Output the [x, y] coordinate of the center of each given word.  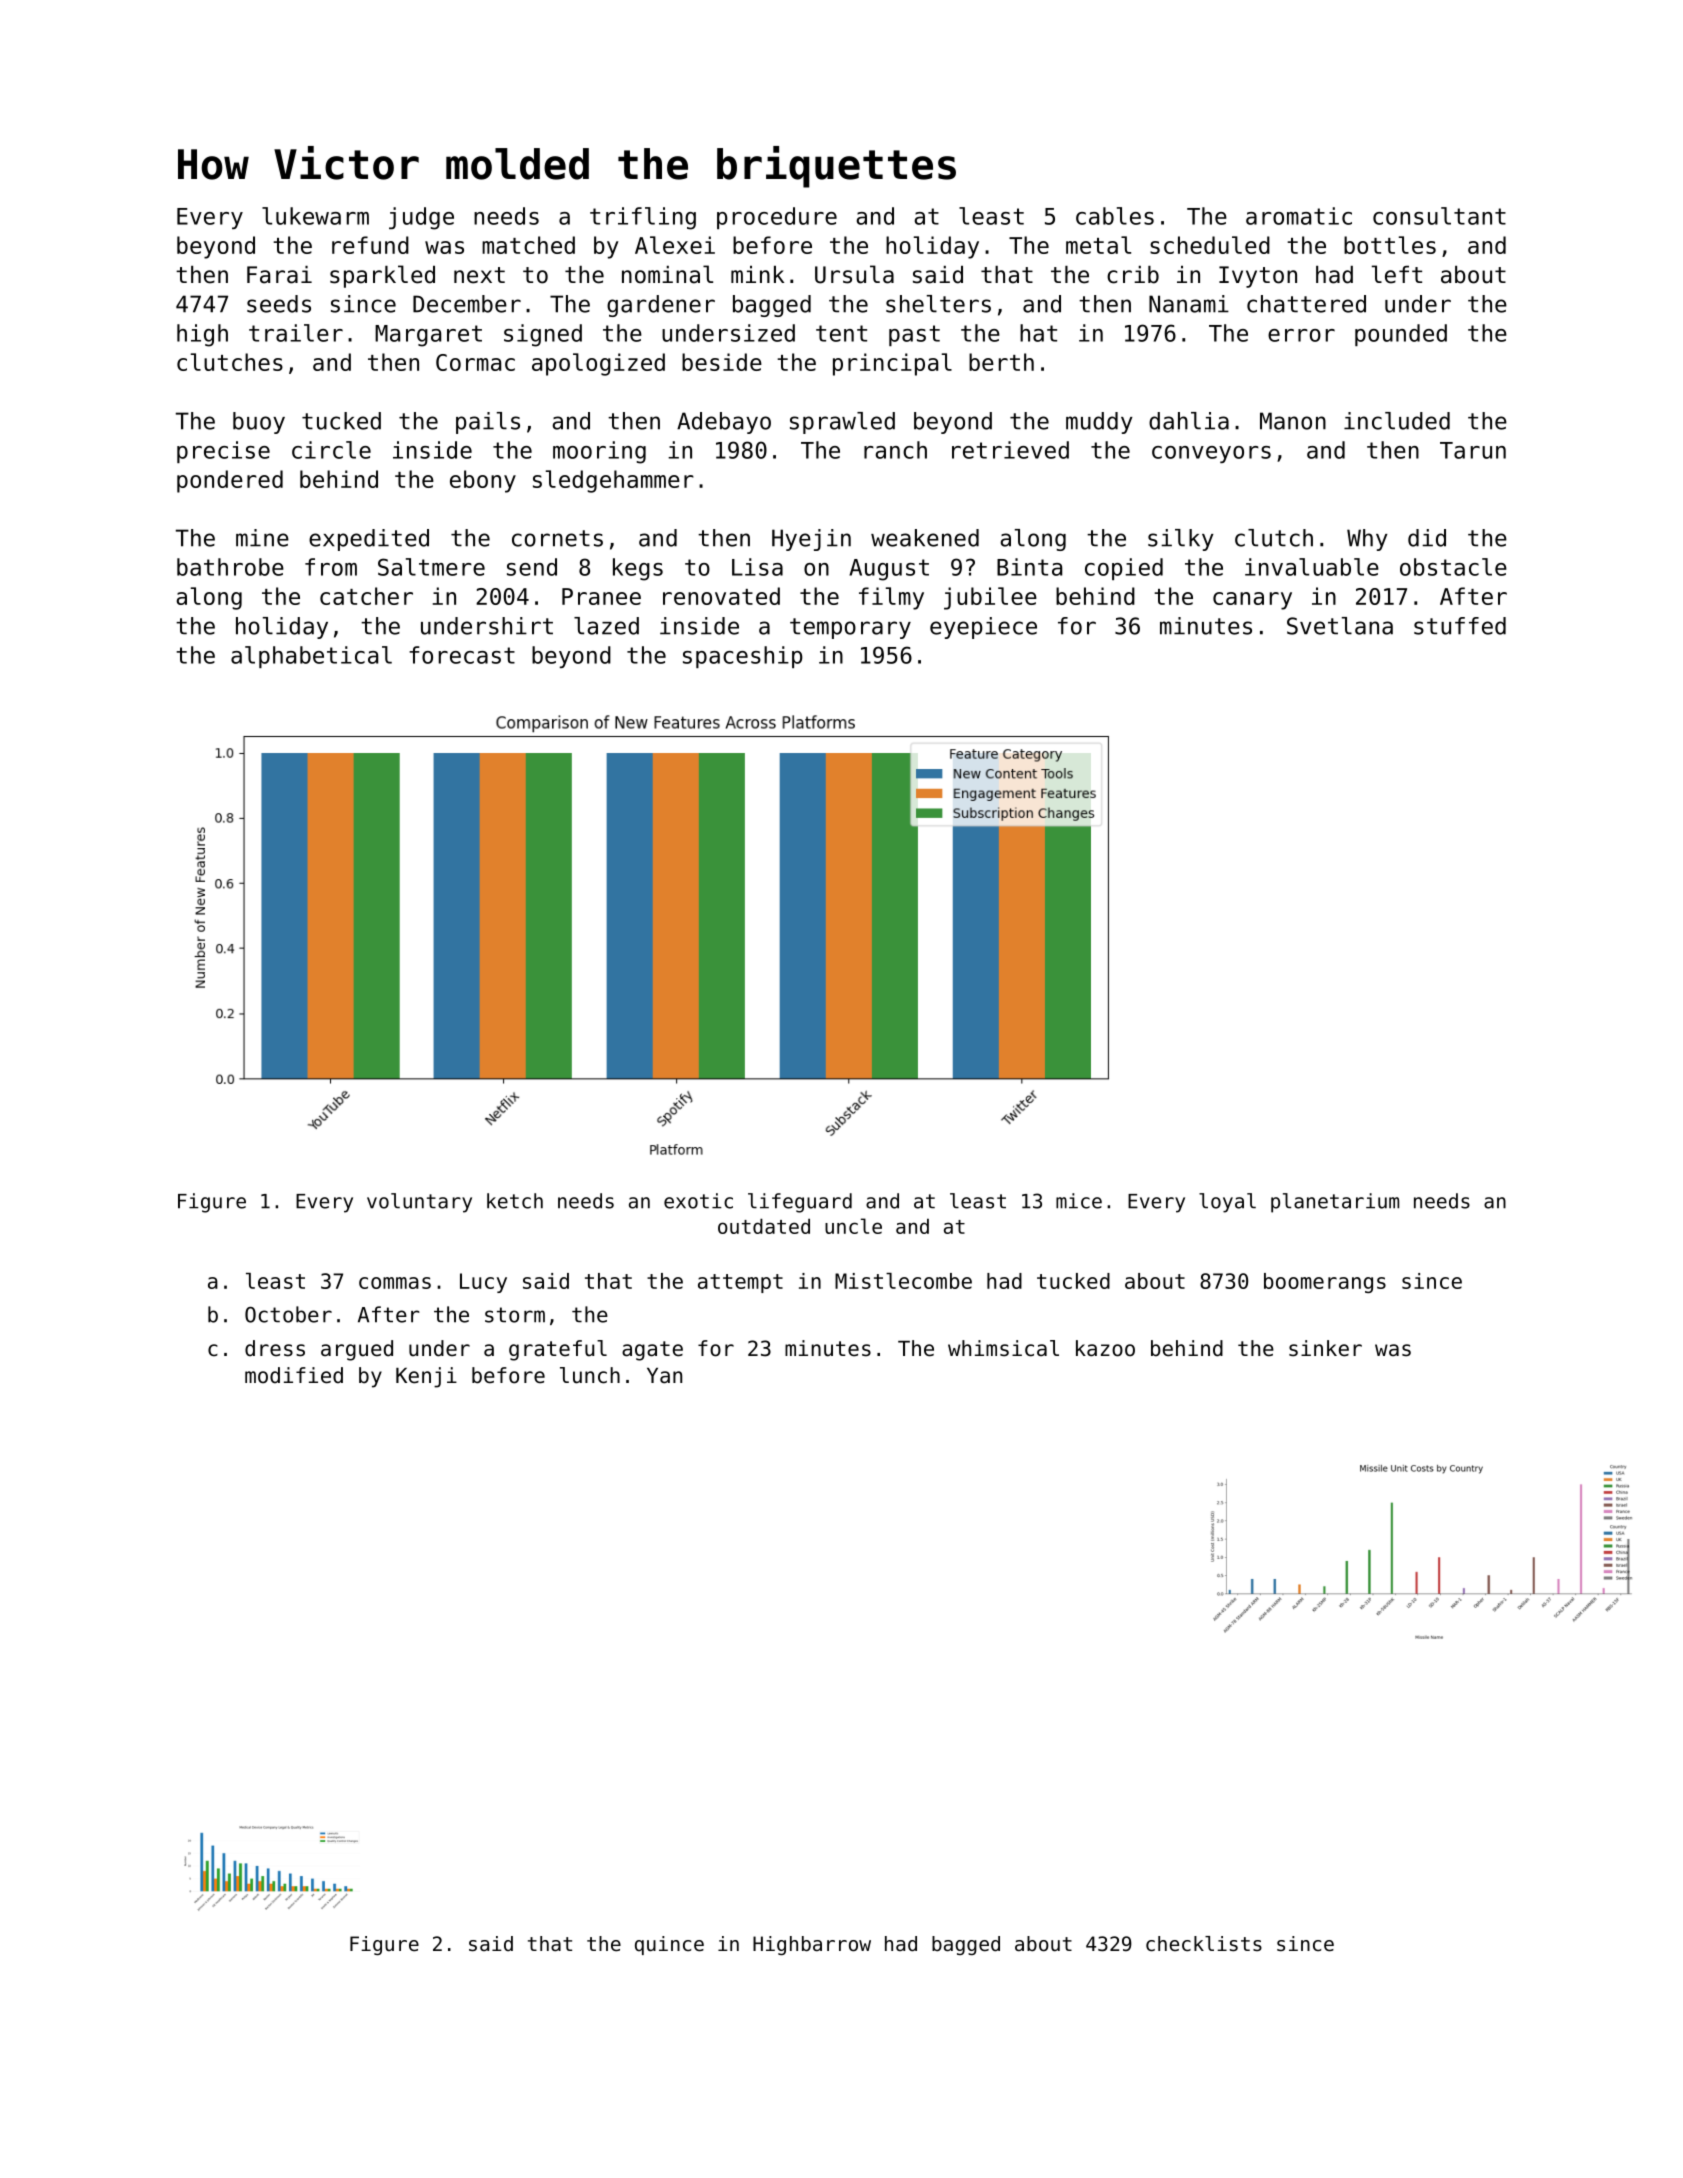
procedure [777, 218]
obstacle [1453, 567]
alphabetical [311, 657]
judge [421, 218]
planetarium [1335, 1203]
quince [669, 1945]
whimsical [1003, 1348]
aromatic [1299, 216]
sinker [1325, 1348]
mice [1079, 1201]
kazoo [1105, 1348]
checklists [1204, 1944]
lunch [590, 1375]
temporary [850, 628]
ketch [515, 1201]
